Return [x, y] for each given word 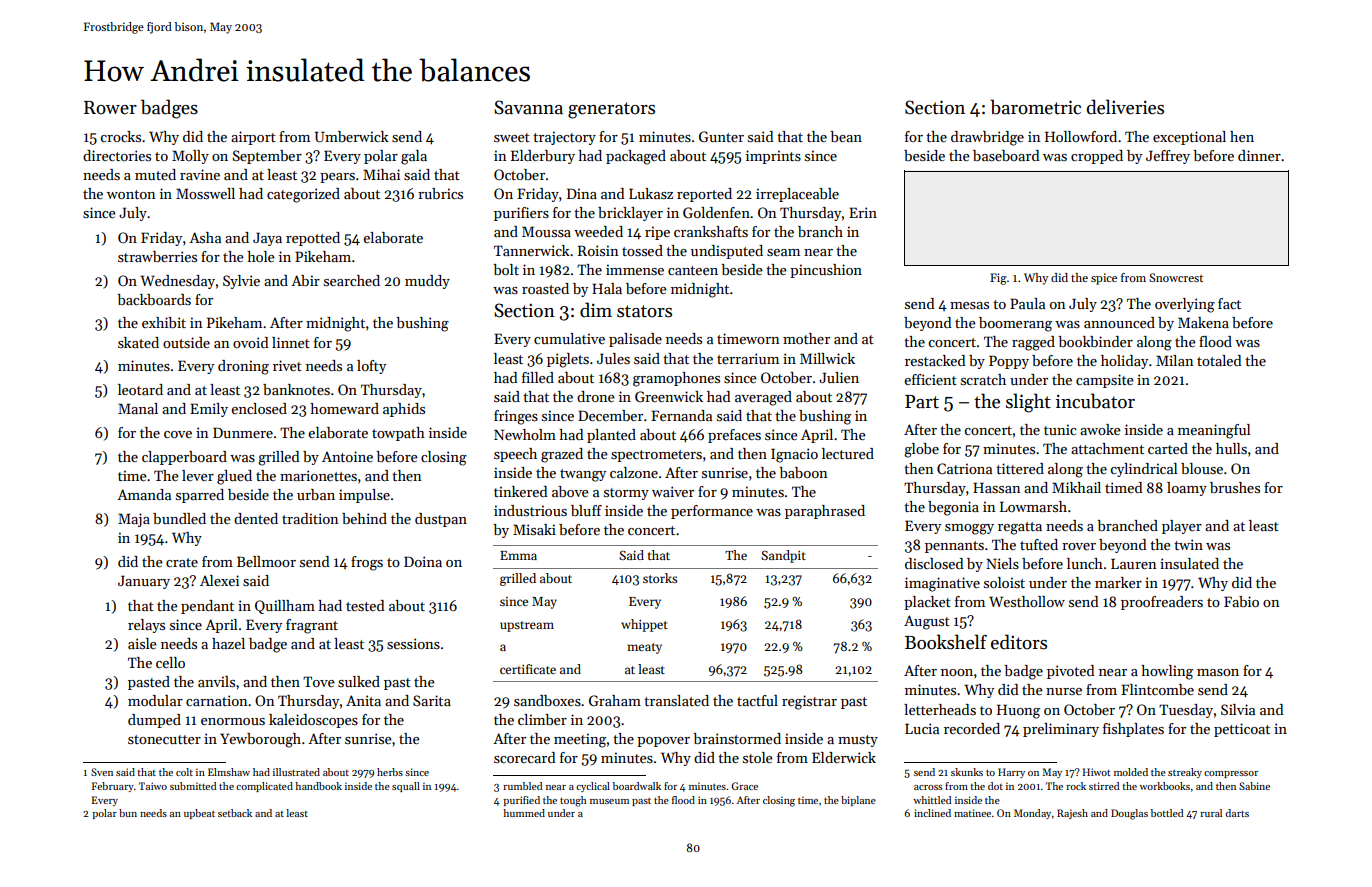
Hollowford [1081, 136]
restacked [935, 360]
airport [253, 138]
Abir [305, 280]
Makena [1203, 322]
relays [146, 626]
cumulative [569, 338]
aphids [404, 410]
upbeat [199, 814]
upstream [527, 626]
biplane [858, 801]
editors [1019, 642]
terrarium [748, 358]
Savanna [528, 107]
